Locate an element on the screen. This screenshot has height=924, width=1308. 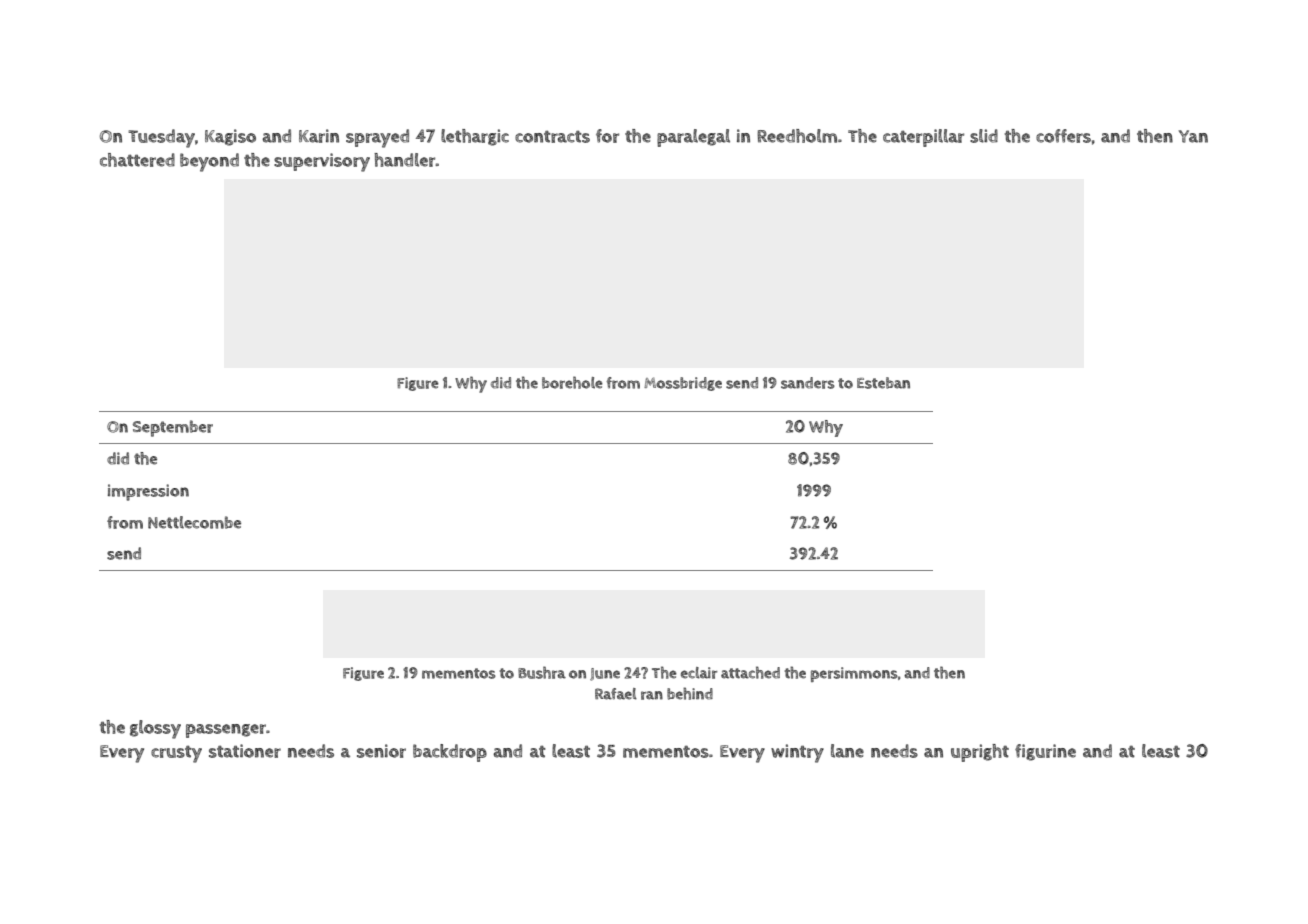
Karin is located at coordinates (319, 136).
